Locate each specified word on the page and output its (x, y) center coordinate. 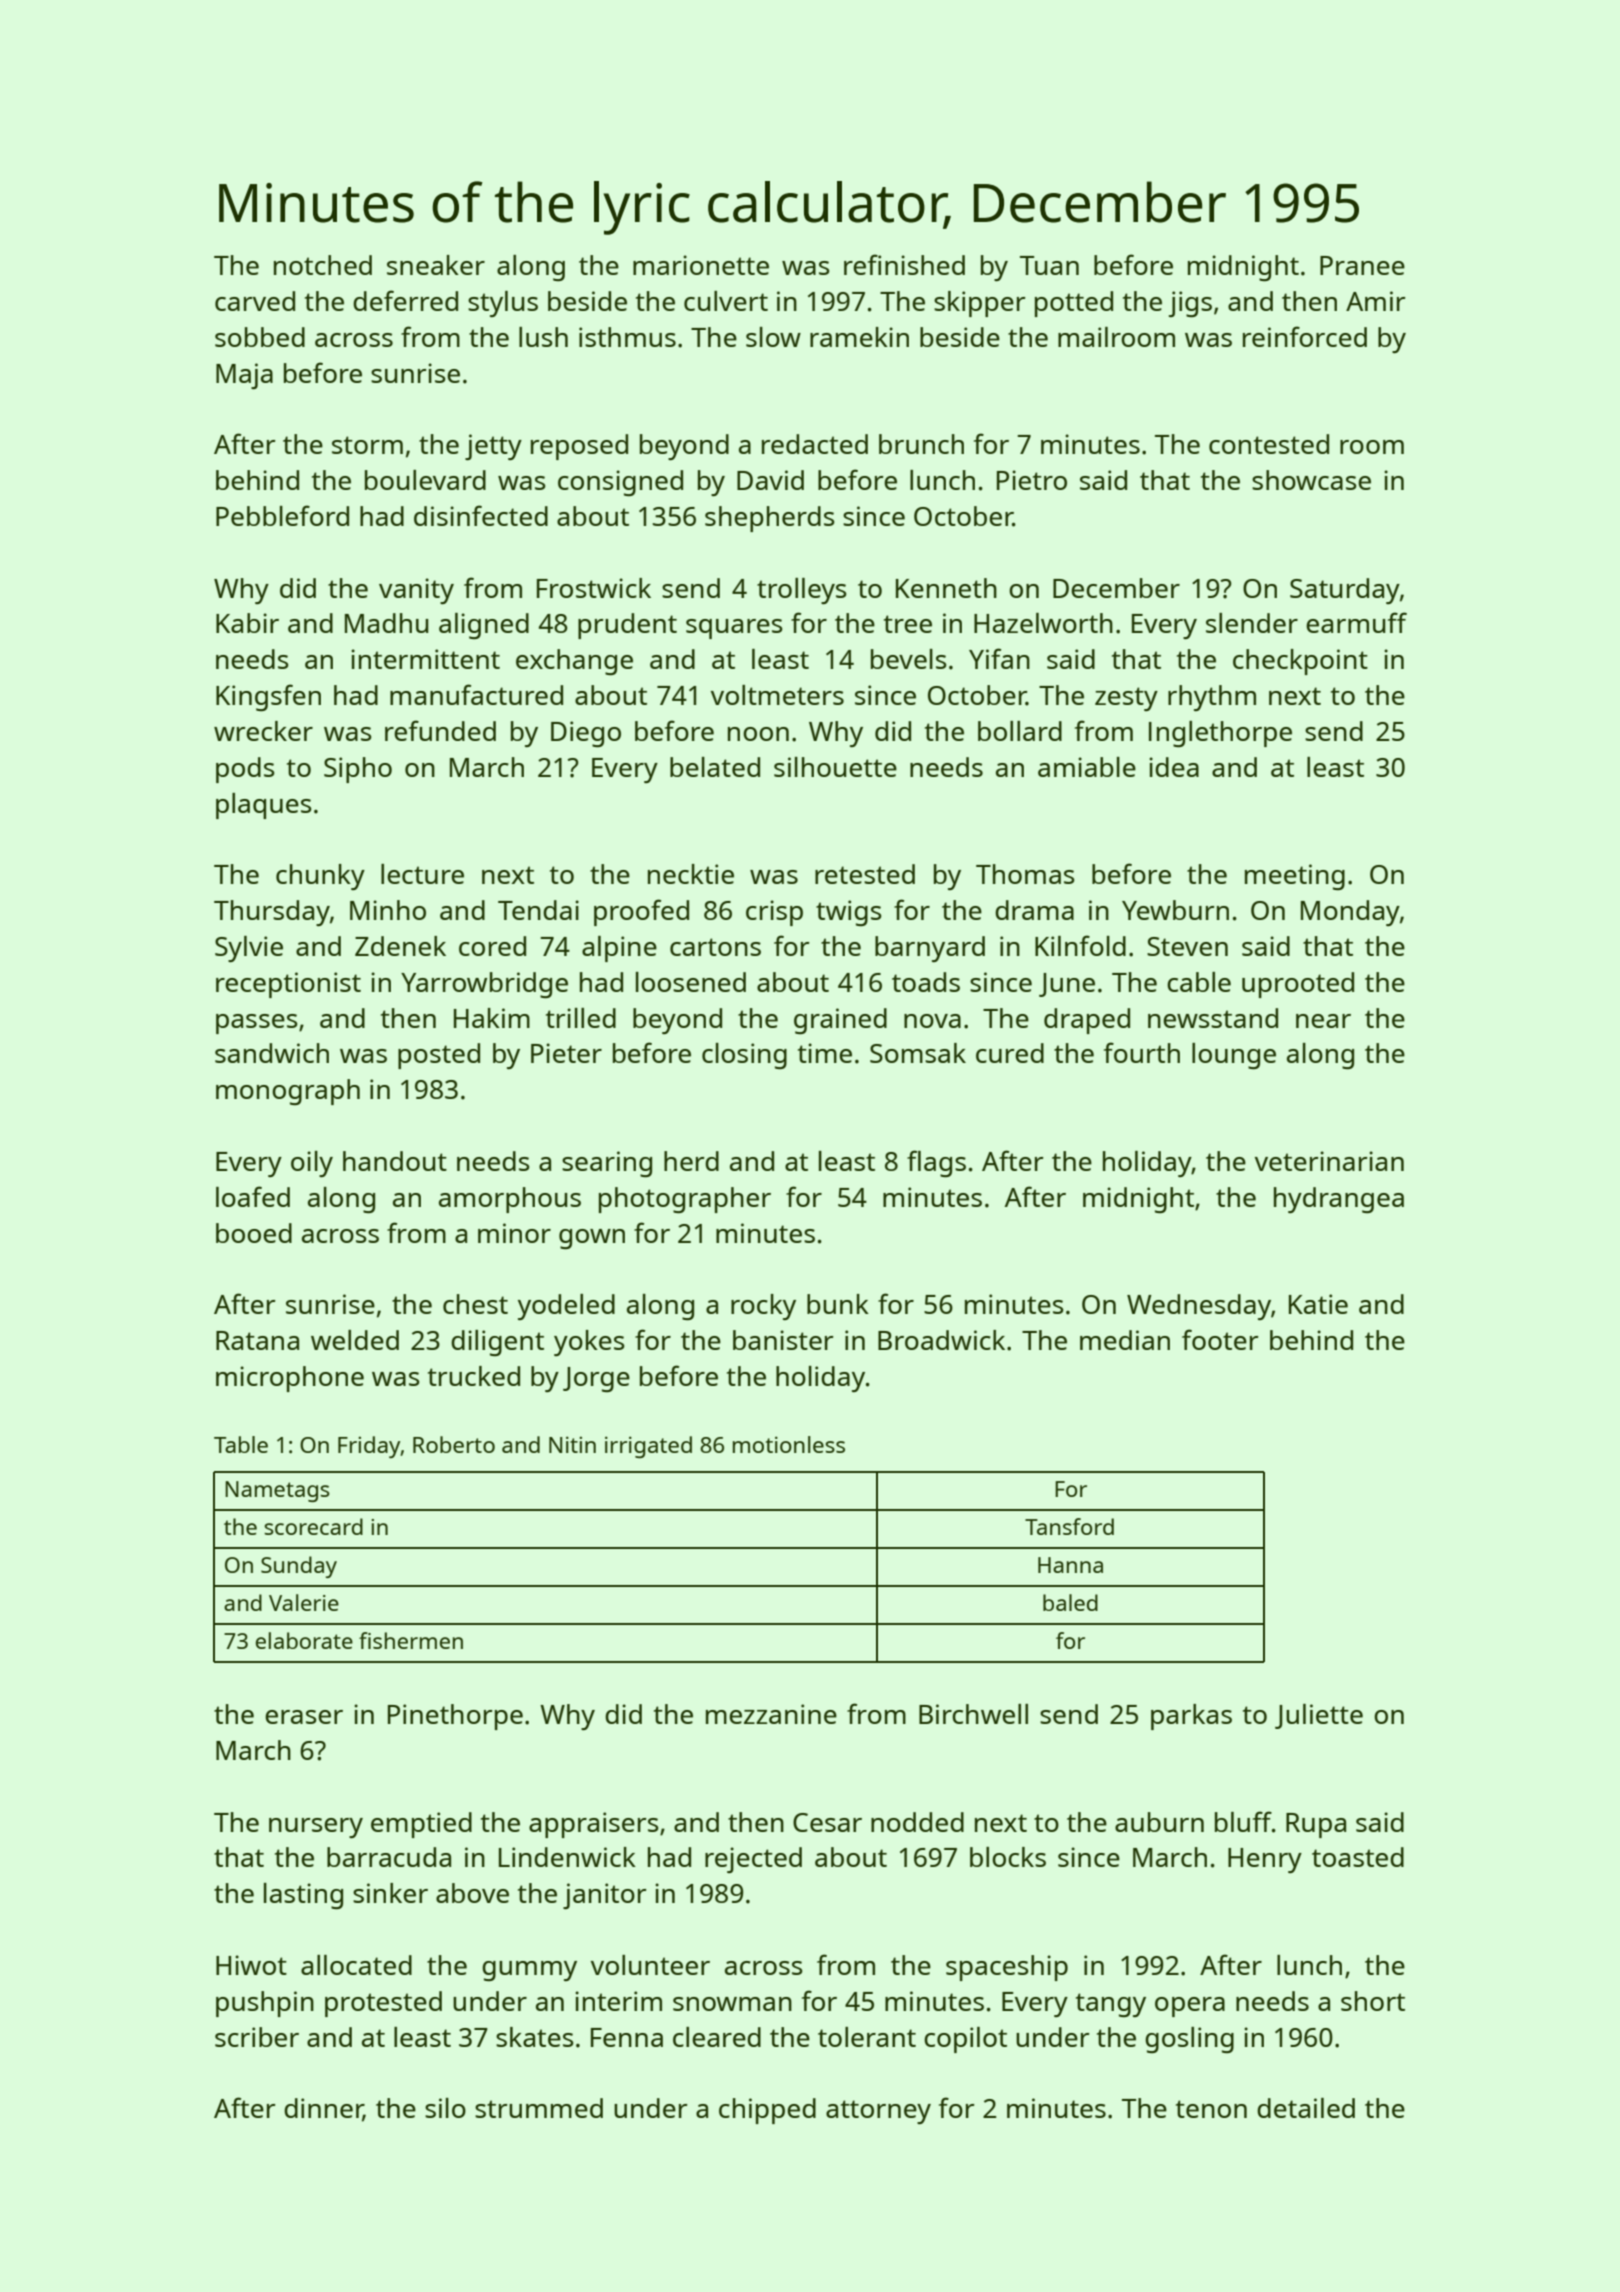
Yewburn (1175, 910)
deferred (405, 300)
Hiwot (251, 1965)
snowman (732, 2004)
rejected (753, 1860)
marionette (701, 265)
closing (744, 1056)
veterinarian (1329, 1161)
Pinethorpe (455, 1717)
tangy (1111, 2005)
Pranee (1362, 265)
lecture (422, 874)
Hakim (492, 1018)
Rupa (1316, 1825)
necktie (691, 874)
